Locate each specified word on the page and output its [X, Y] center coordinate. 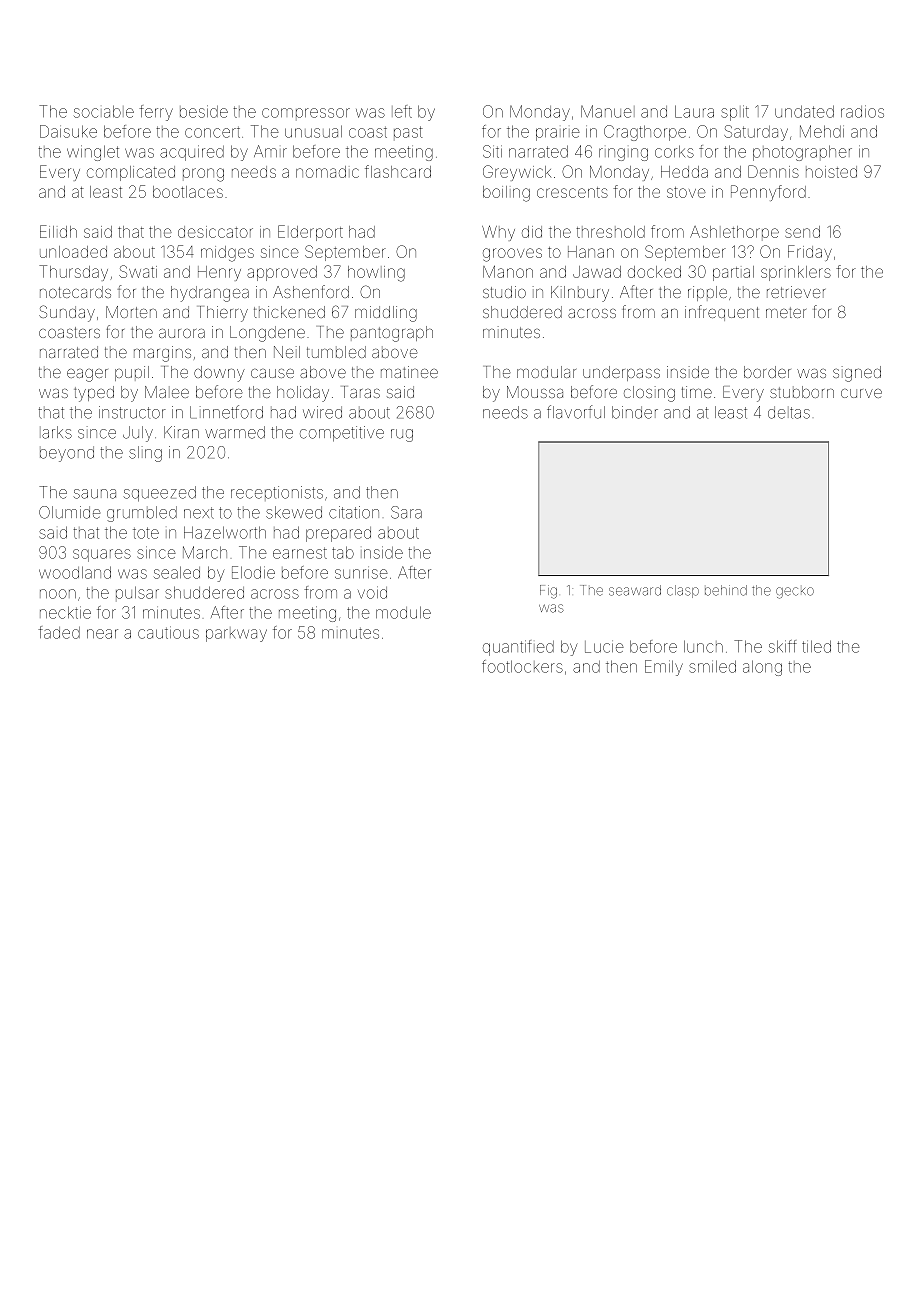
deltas [789, 412]
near [102, 634]
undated [804, 112]
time [697, 392]
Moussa [535, 392]
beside [204, 111]
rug [402, 435]
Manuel [606, 111]
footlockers [522, 666]
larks [57, 432]
